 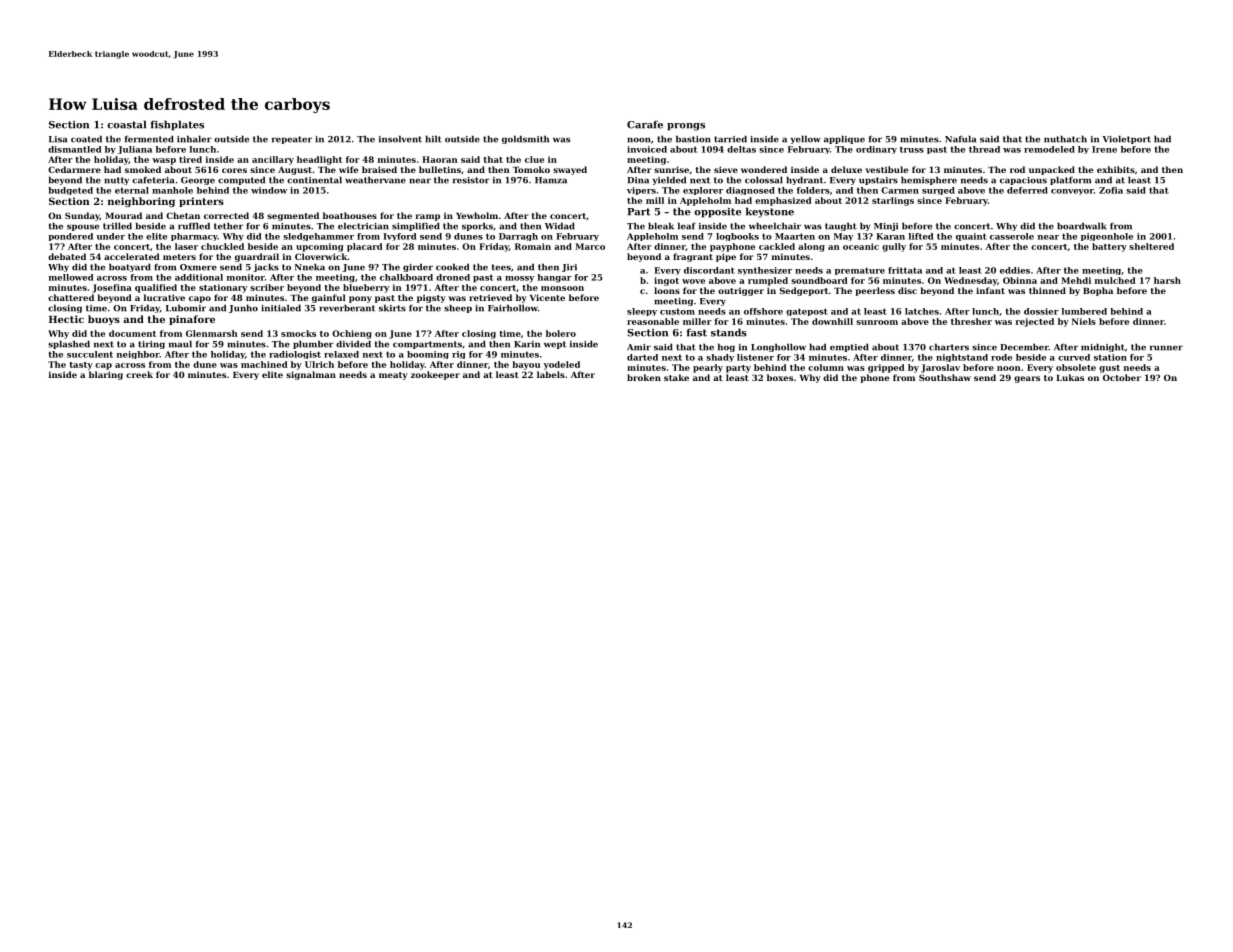 I want to click on thread, so click(x=984, y=149).
